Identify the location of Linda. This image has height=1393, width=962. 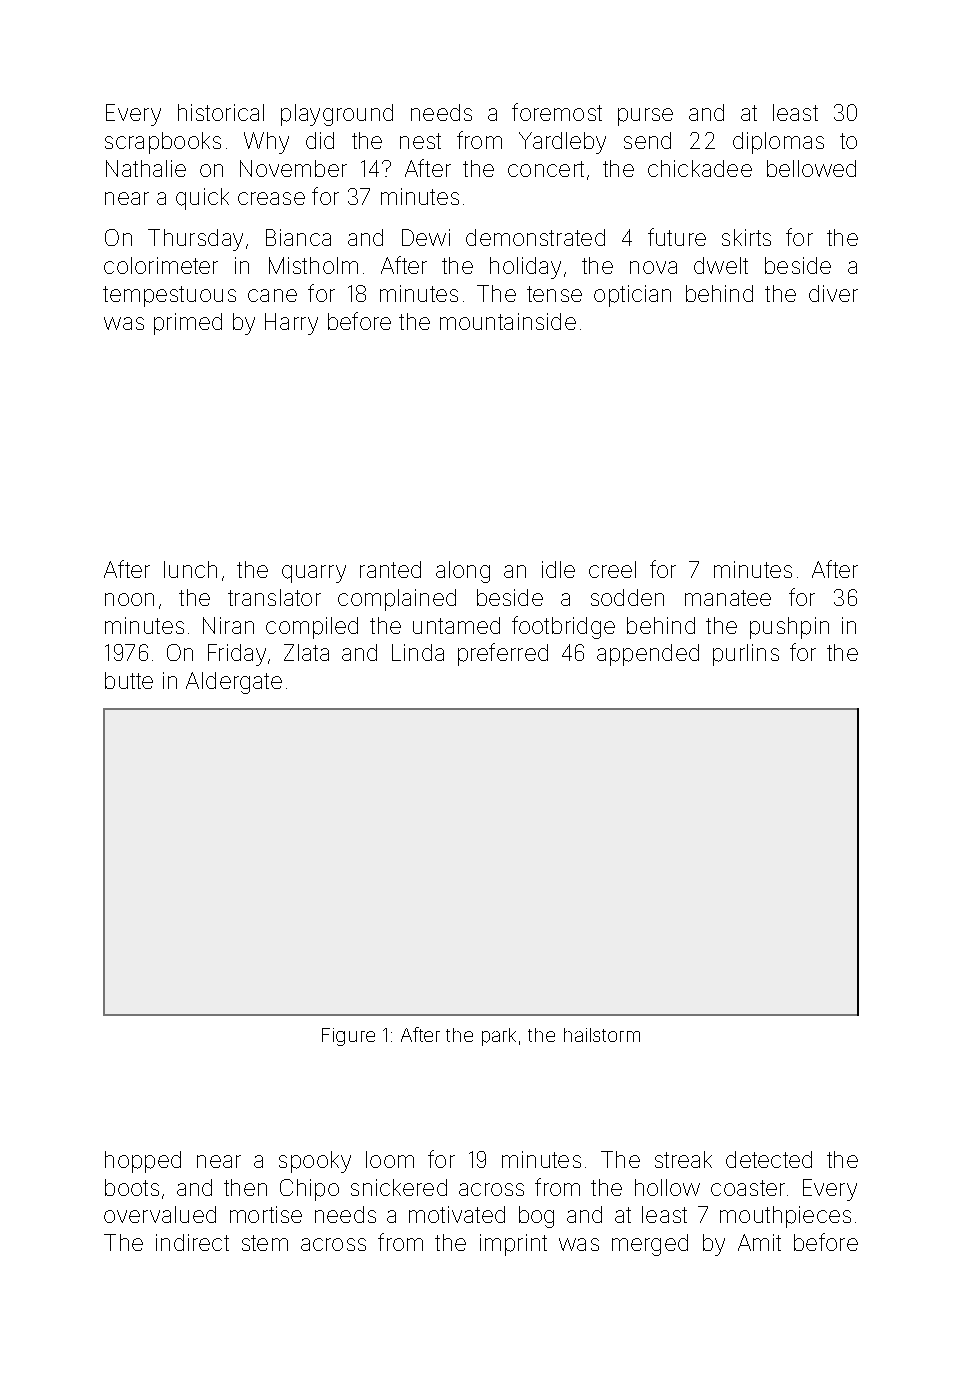
(418, 652).
